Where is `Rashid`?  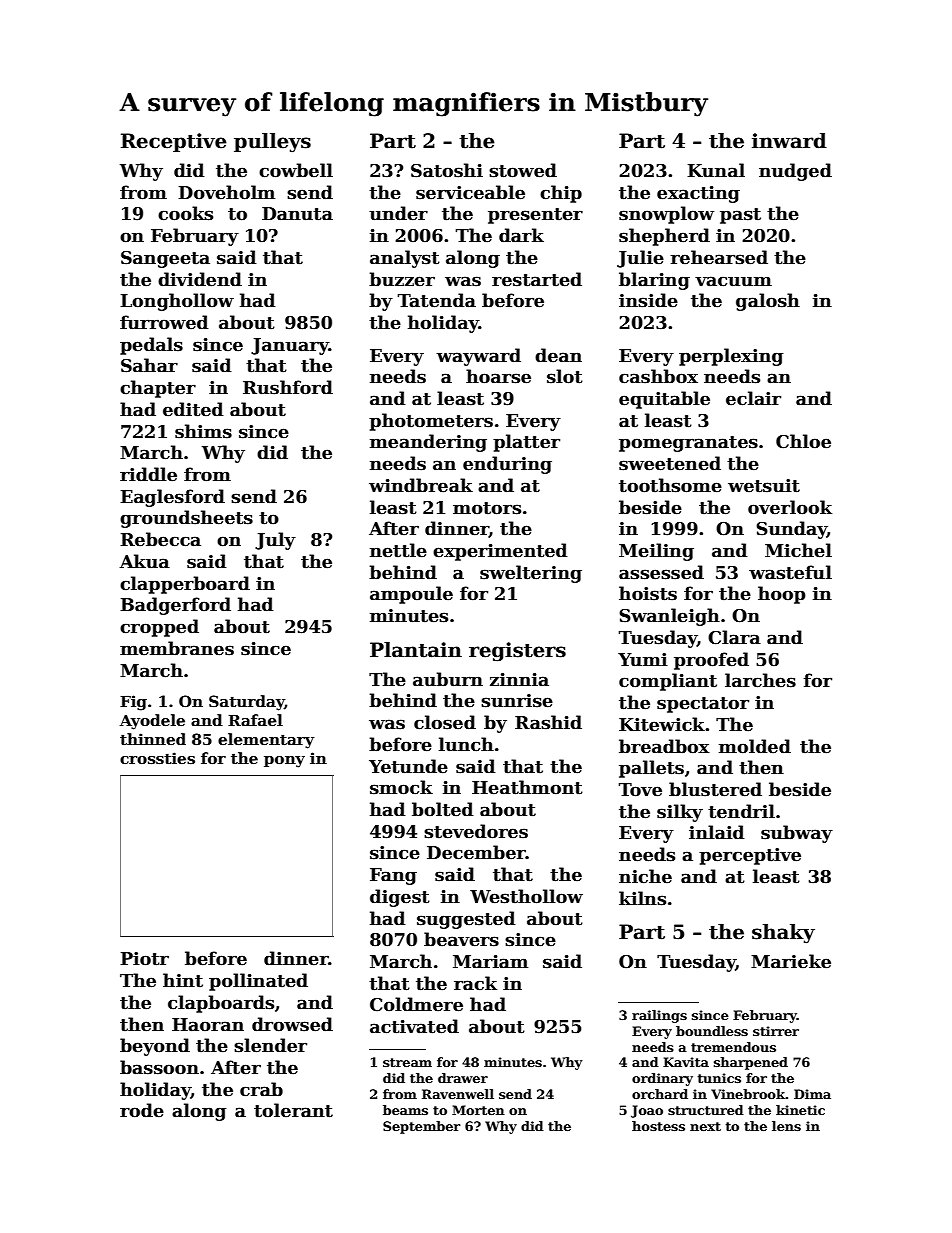
Rashid is located at coordinates (548, 722).
